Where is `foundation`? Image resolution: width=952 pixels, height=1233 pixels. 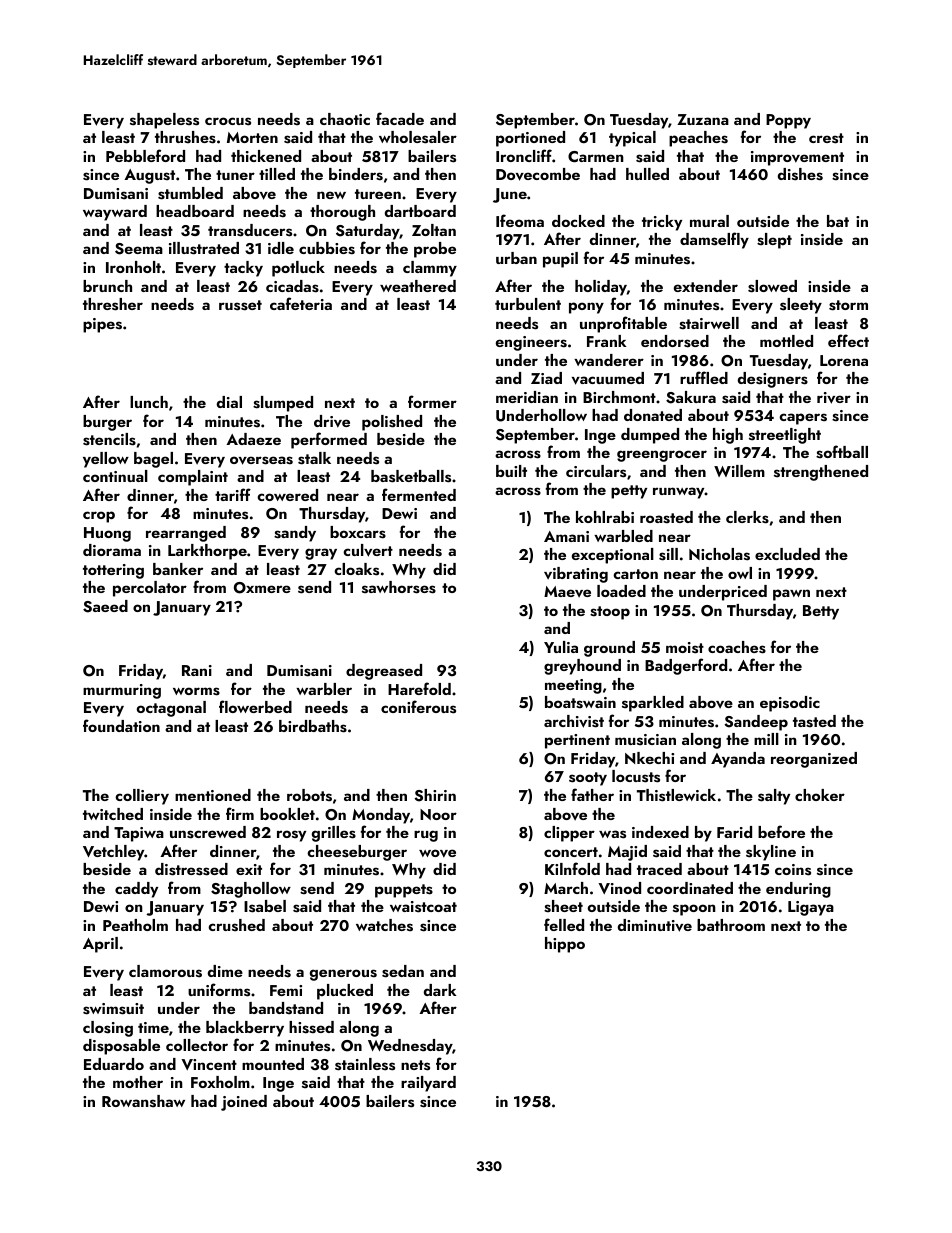
foundation is located at coordinates (121, 725).
